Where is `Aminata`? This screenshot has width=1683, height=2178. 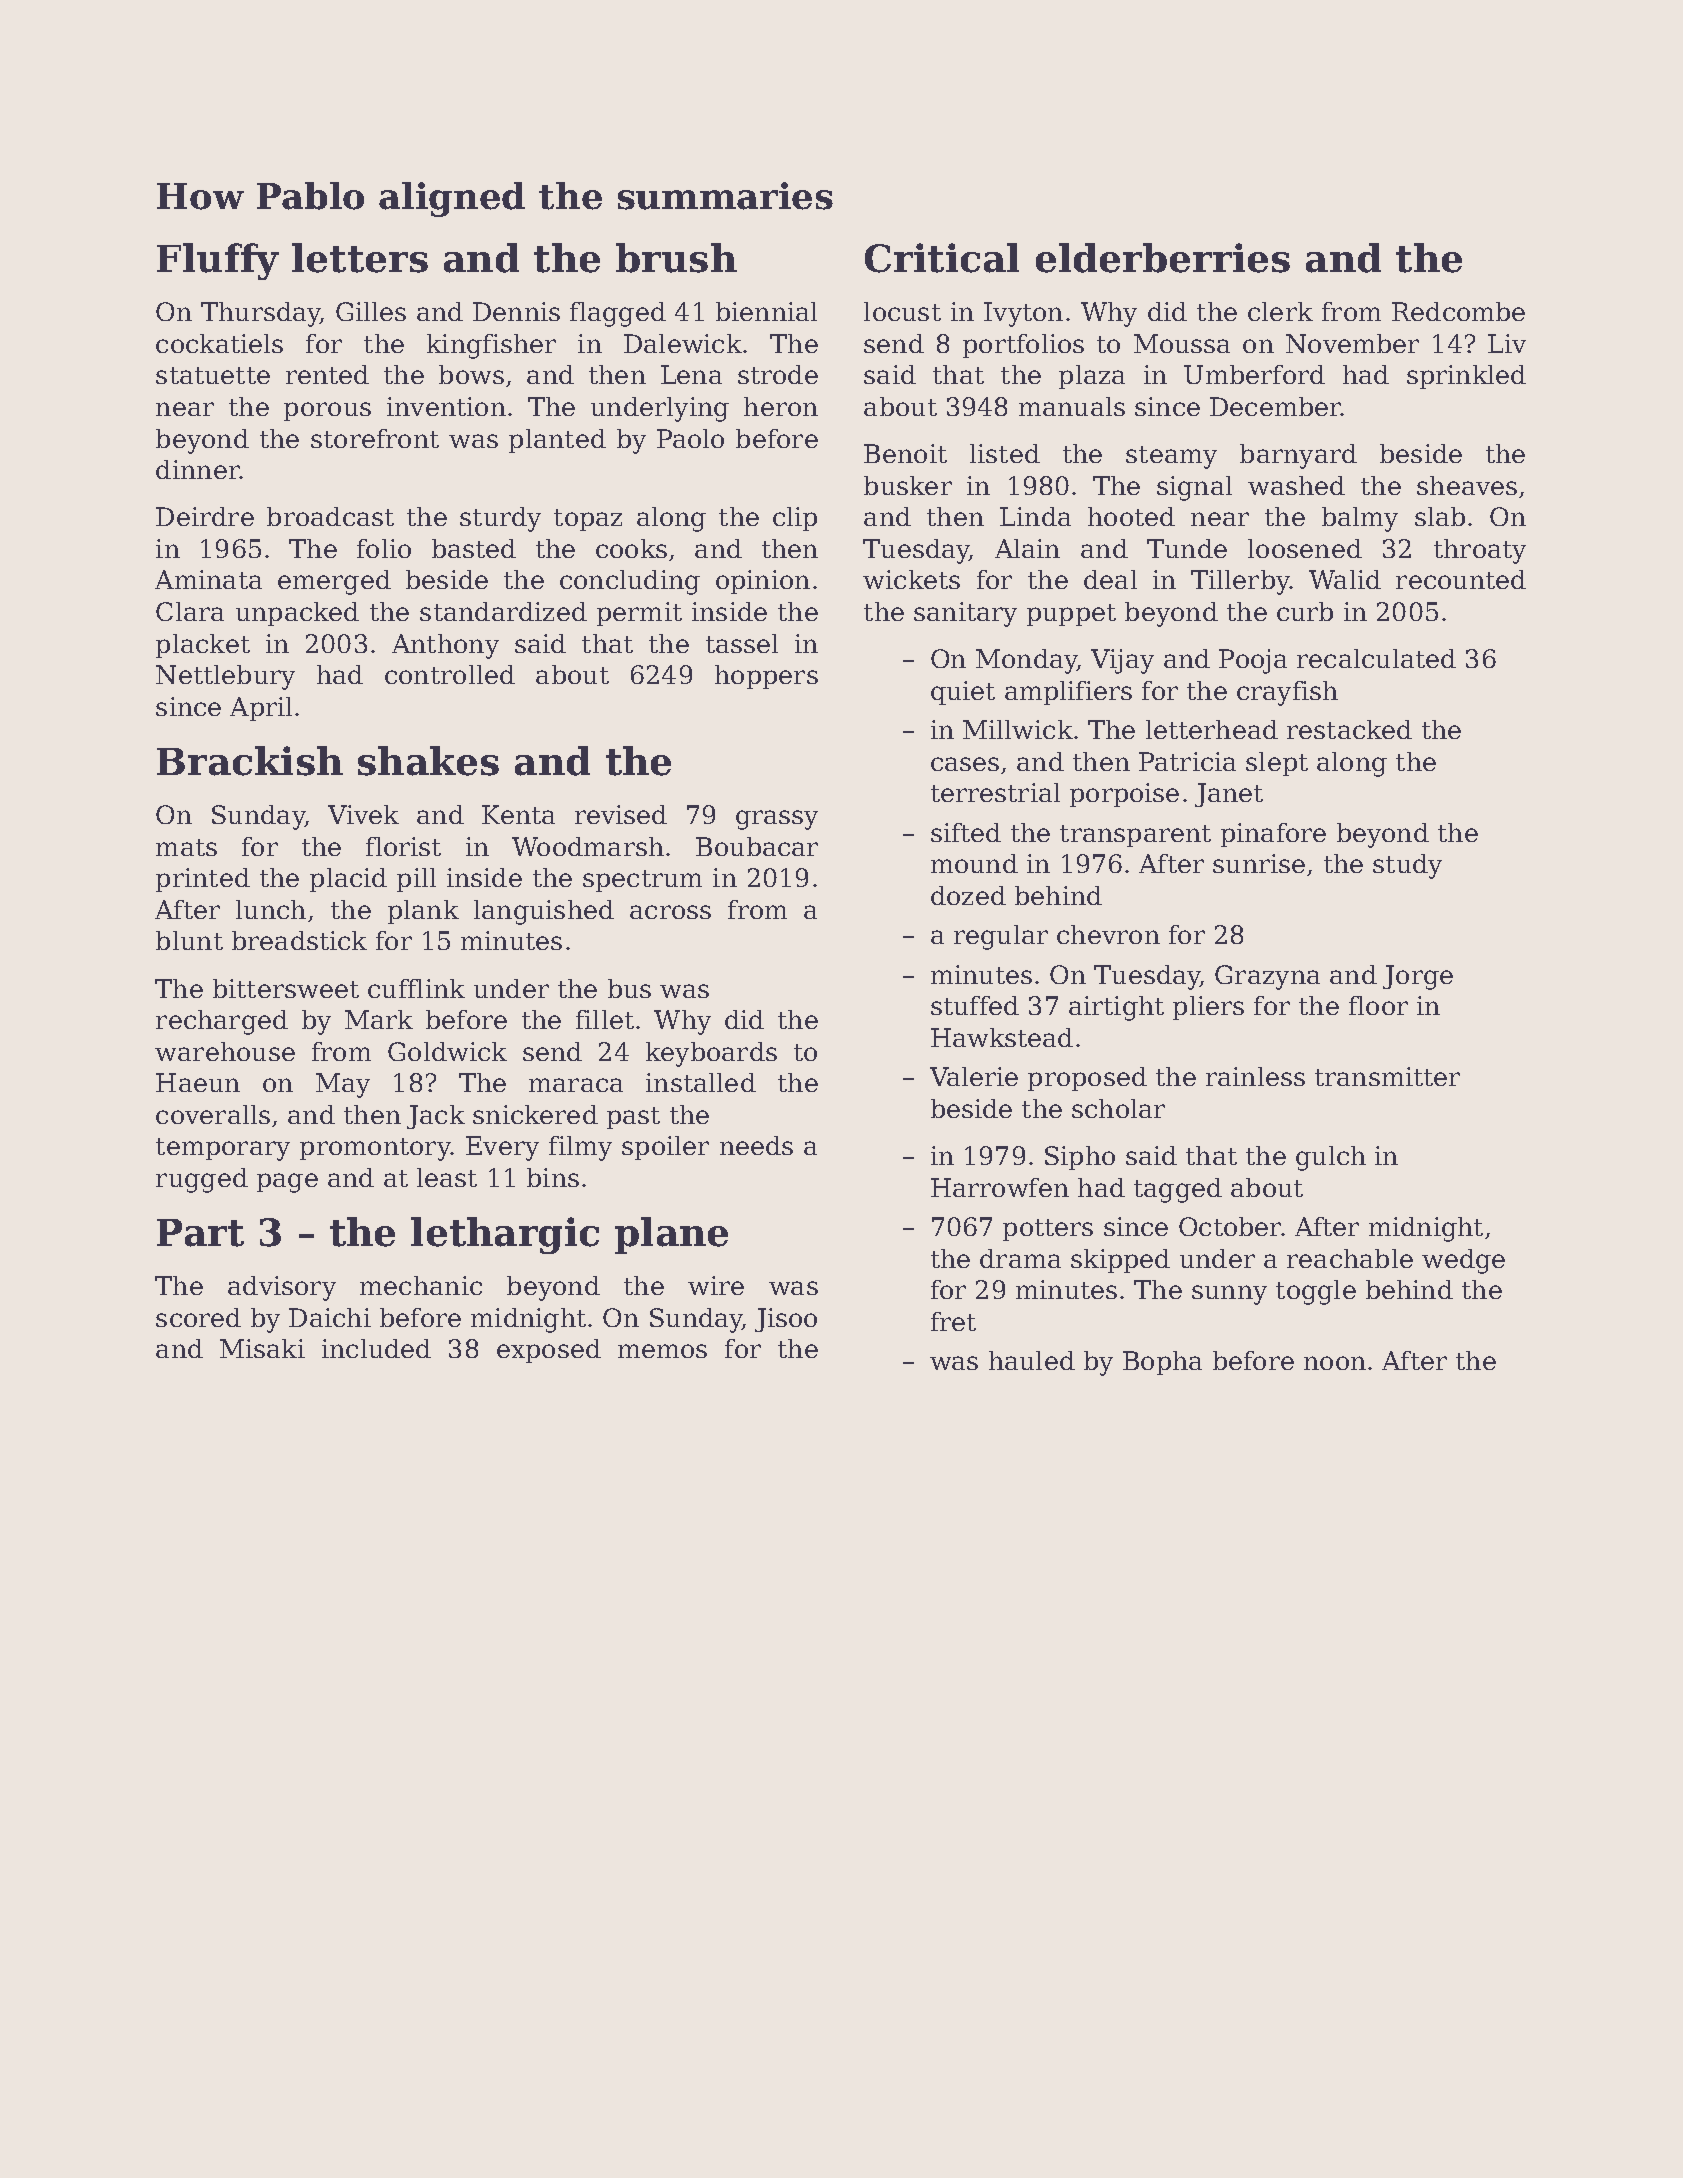
Aminata is located at coordinates (208, 579).
